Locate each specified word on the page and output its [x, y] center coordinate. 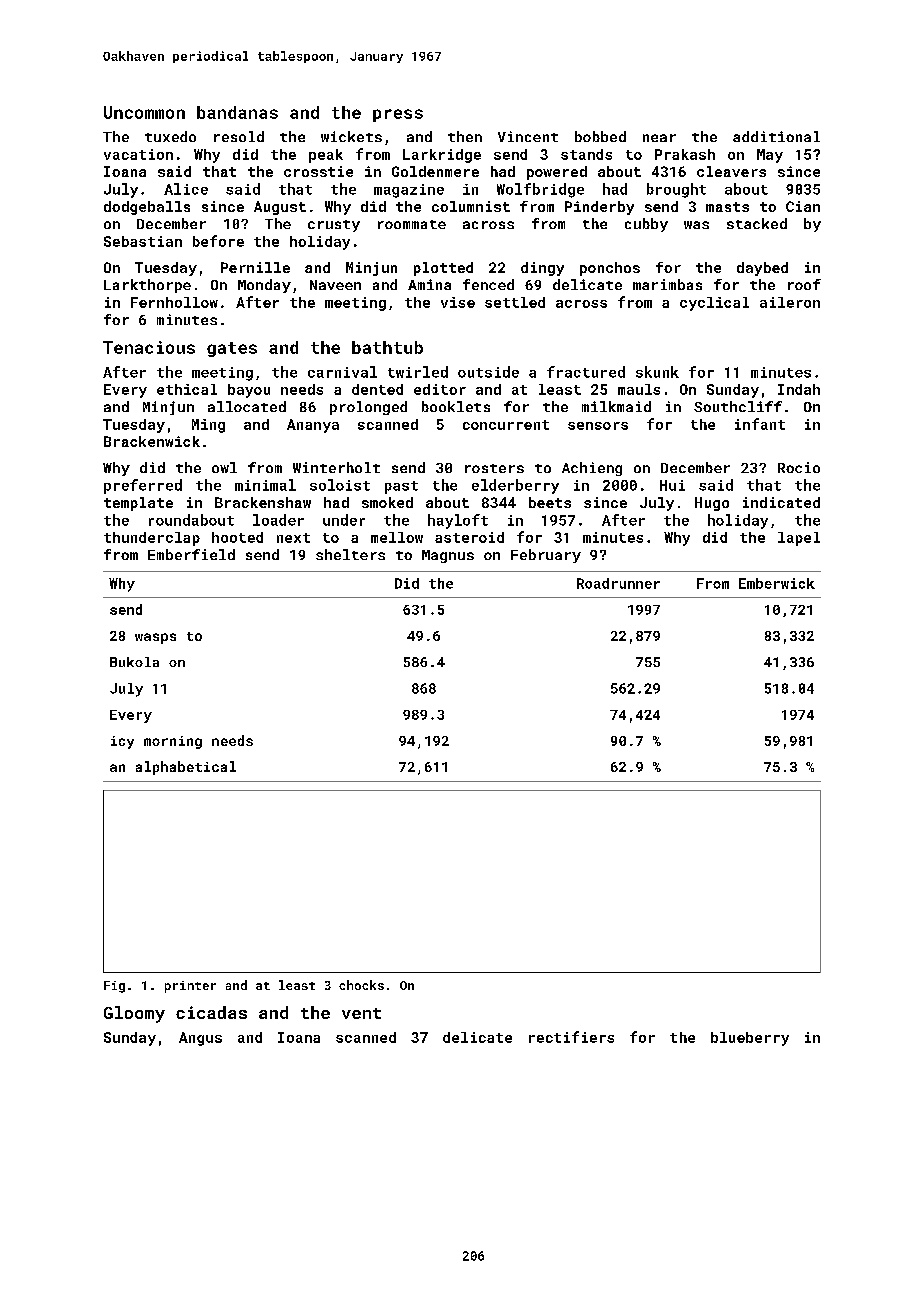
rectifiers [571, 1037]
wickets [351, 136]
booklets [456, 406]
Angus [200, 1039]
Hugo [712, 504]
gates [232, 349]
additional [776, 136]
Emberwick [777, 583]
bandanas [237, 112]
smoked [387, 502]
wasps [155, 638]
